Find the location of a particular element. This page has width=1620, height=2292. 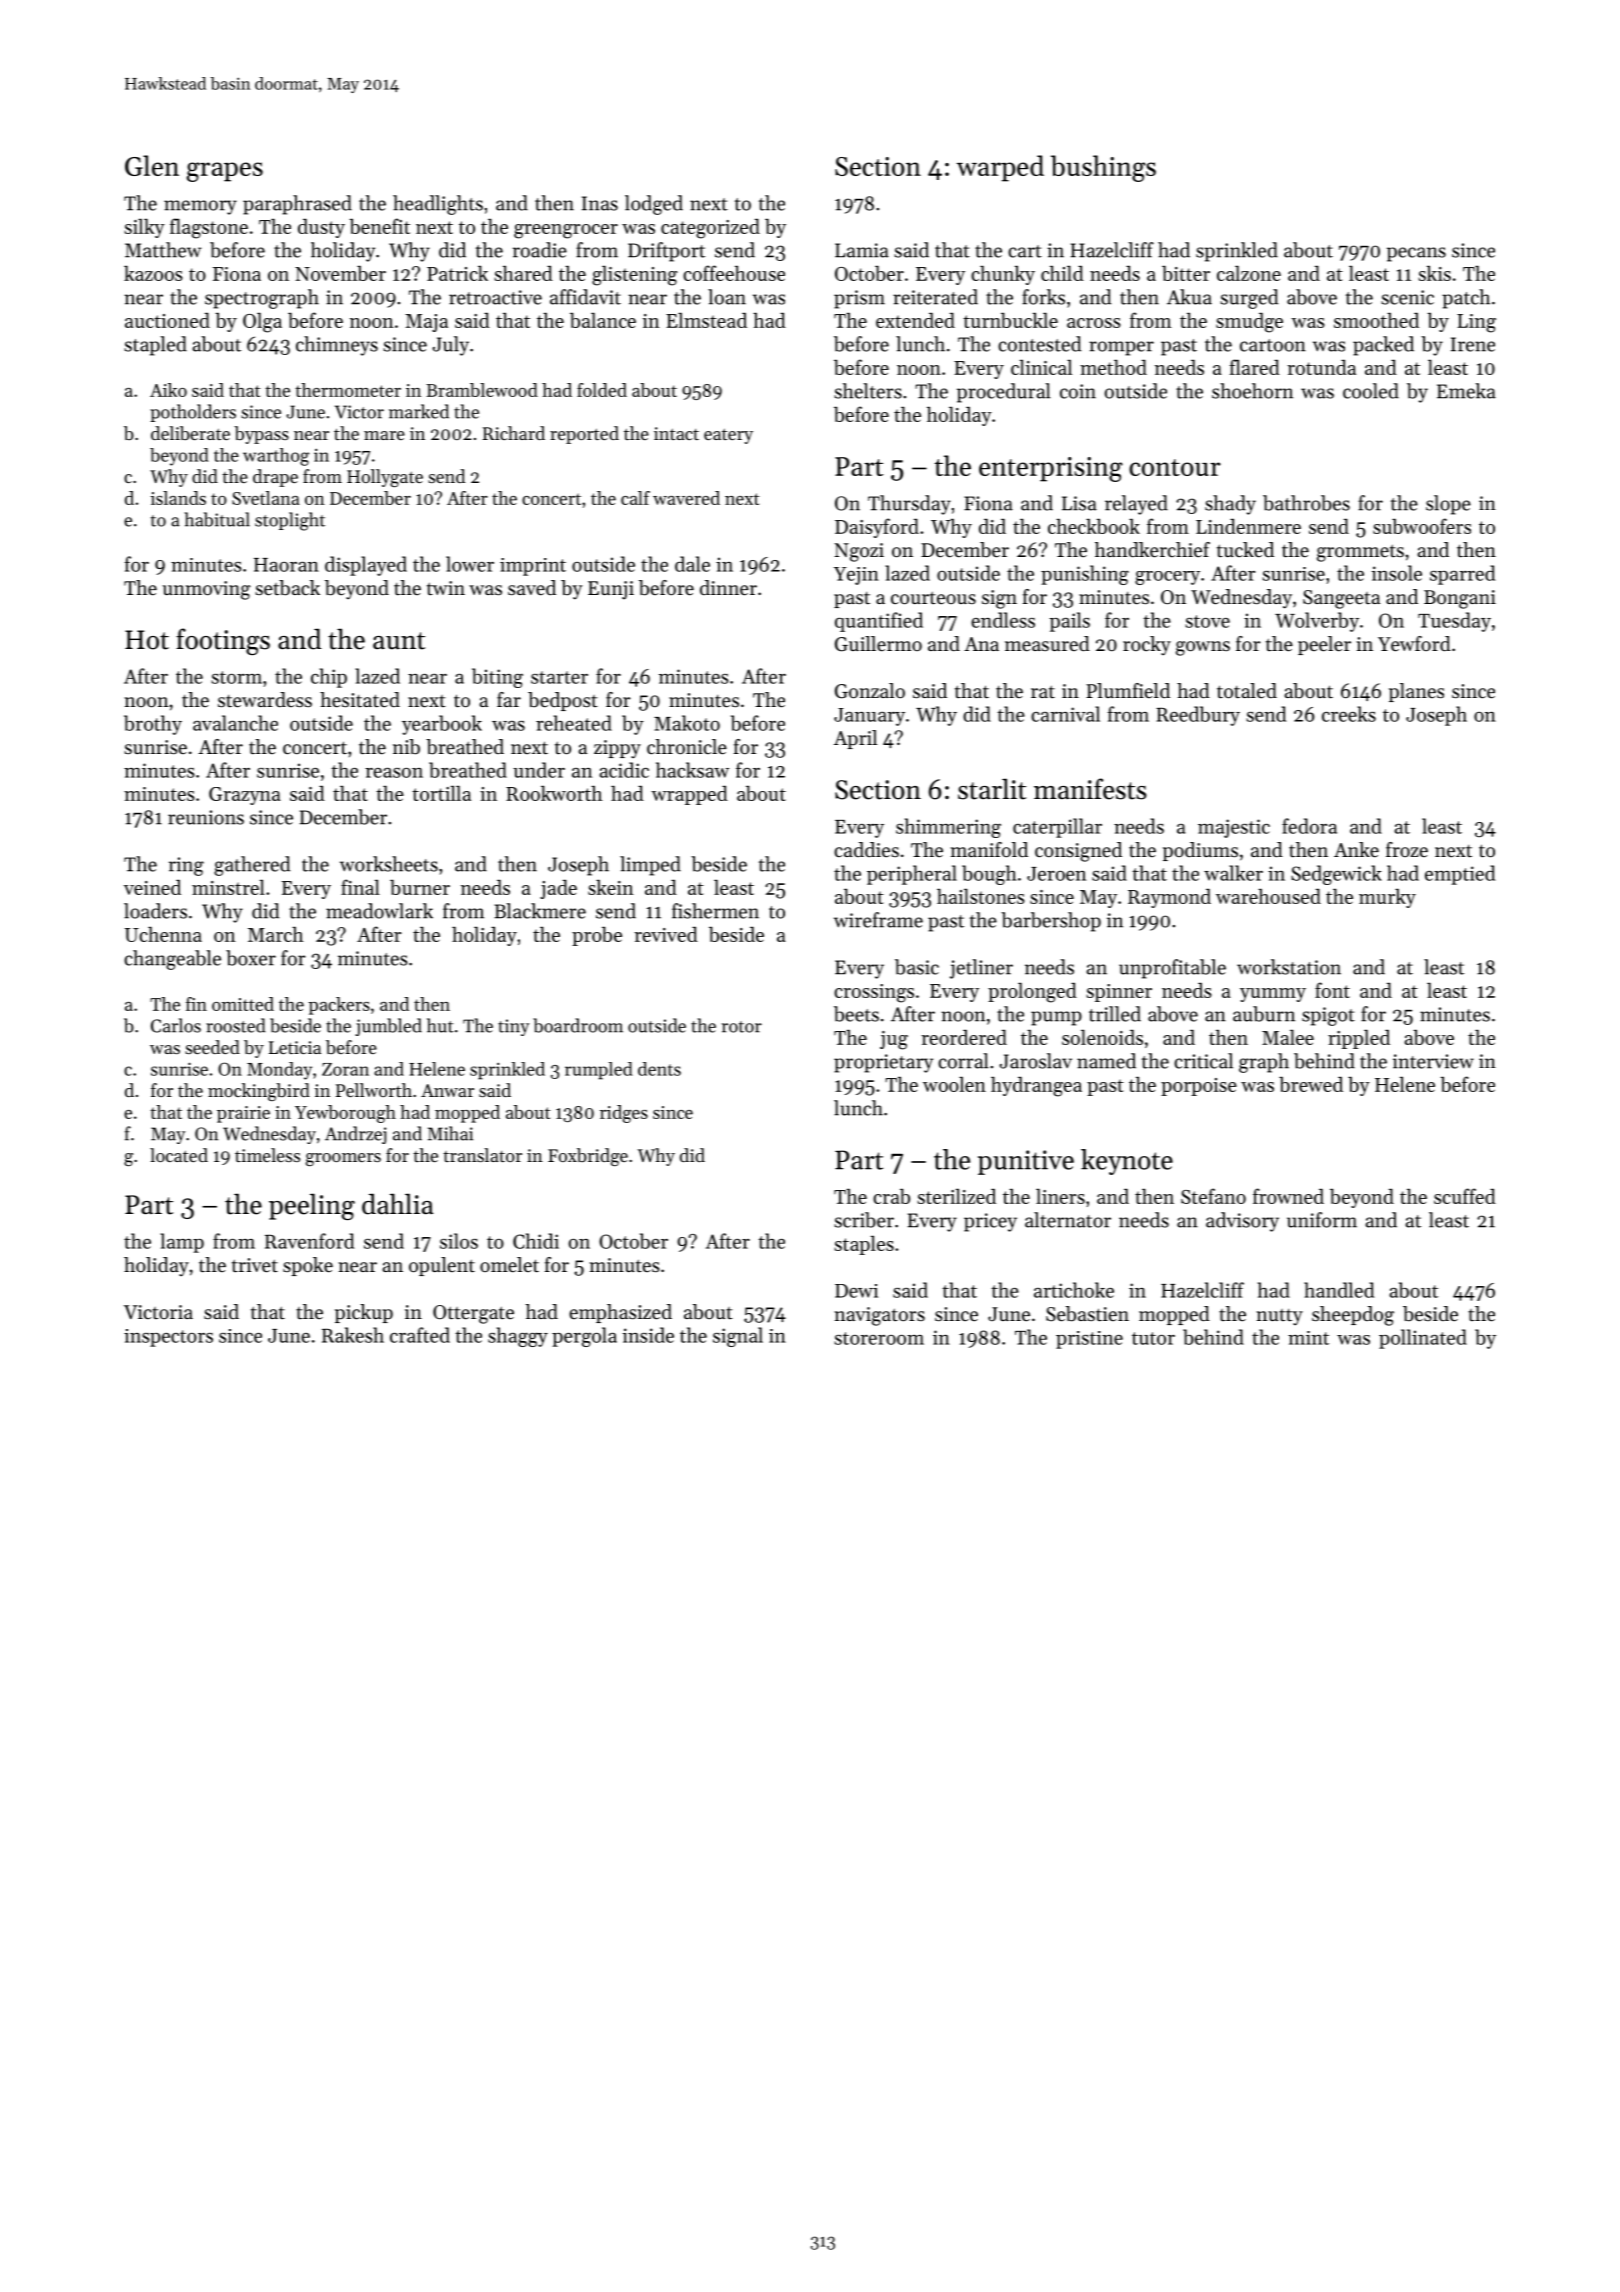

Daisyford is located at coordinates (877, 528).
